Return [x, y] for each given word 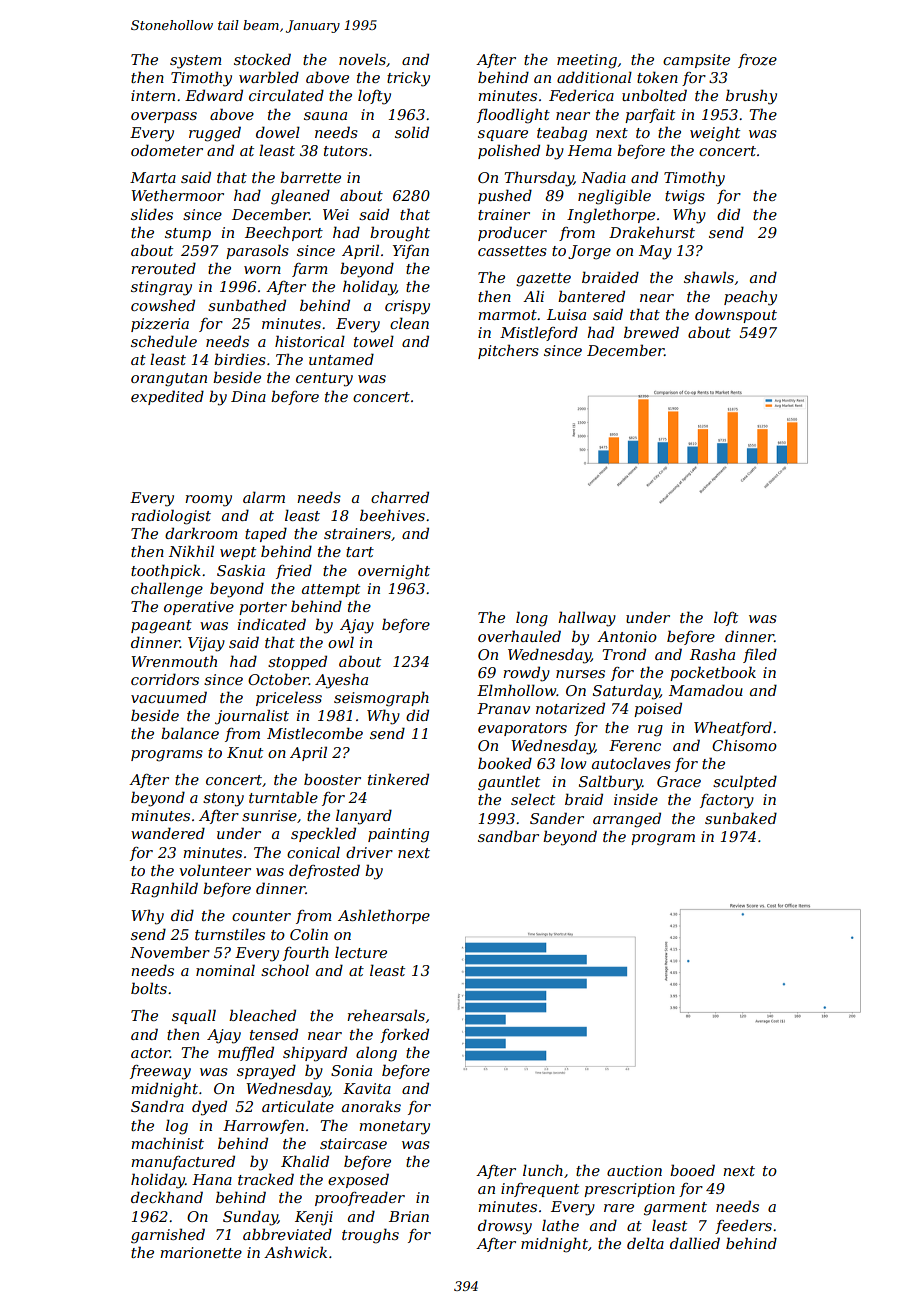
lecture [361, 952]
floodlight [513, 116]
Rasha [712, 654]
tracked [266, 1179]
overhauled [519, 636]
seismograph [381, 699]
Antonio [627, 636]
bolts [149, 988]
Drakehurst [652, 232]
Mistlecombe [315, 733]
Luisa [566, 314]
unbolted [654, 95]
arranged [627, 820]
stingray [161, 288]
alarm [264, 497]
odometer [167, 150]
